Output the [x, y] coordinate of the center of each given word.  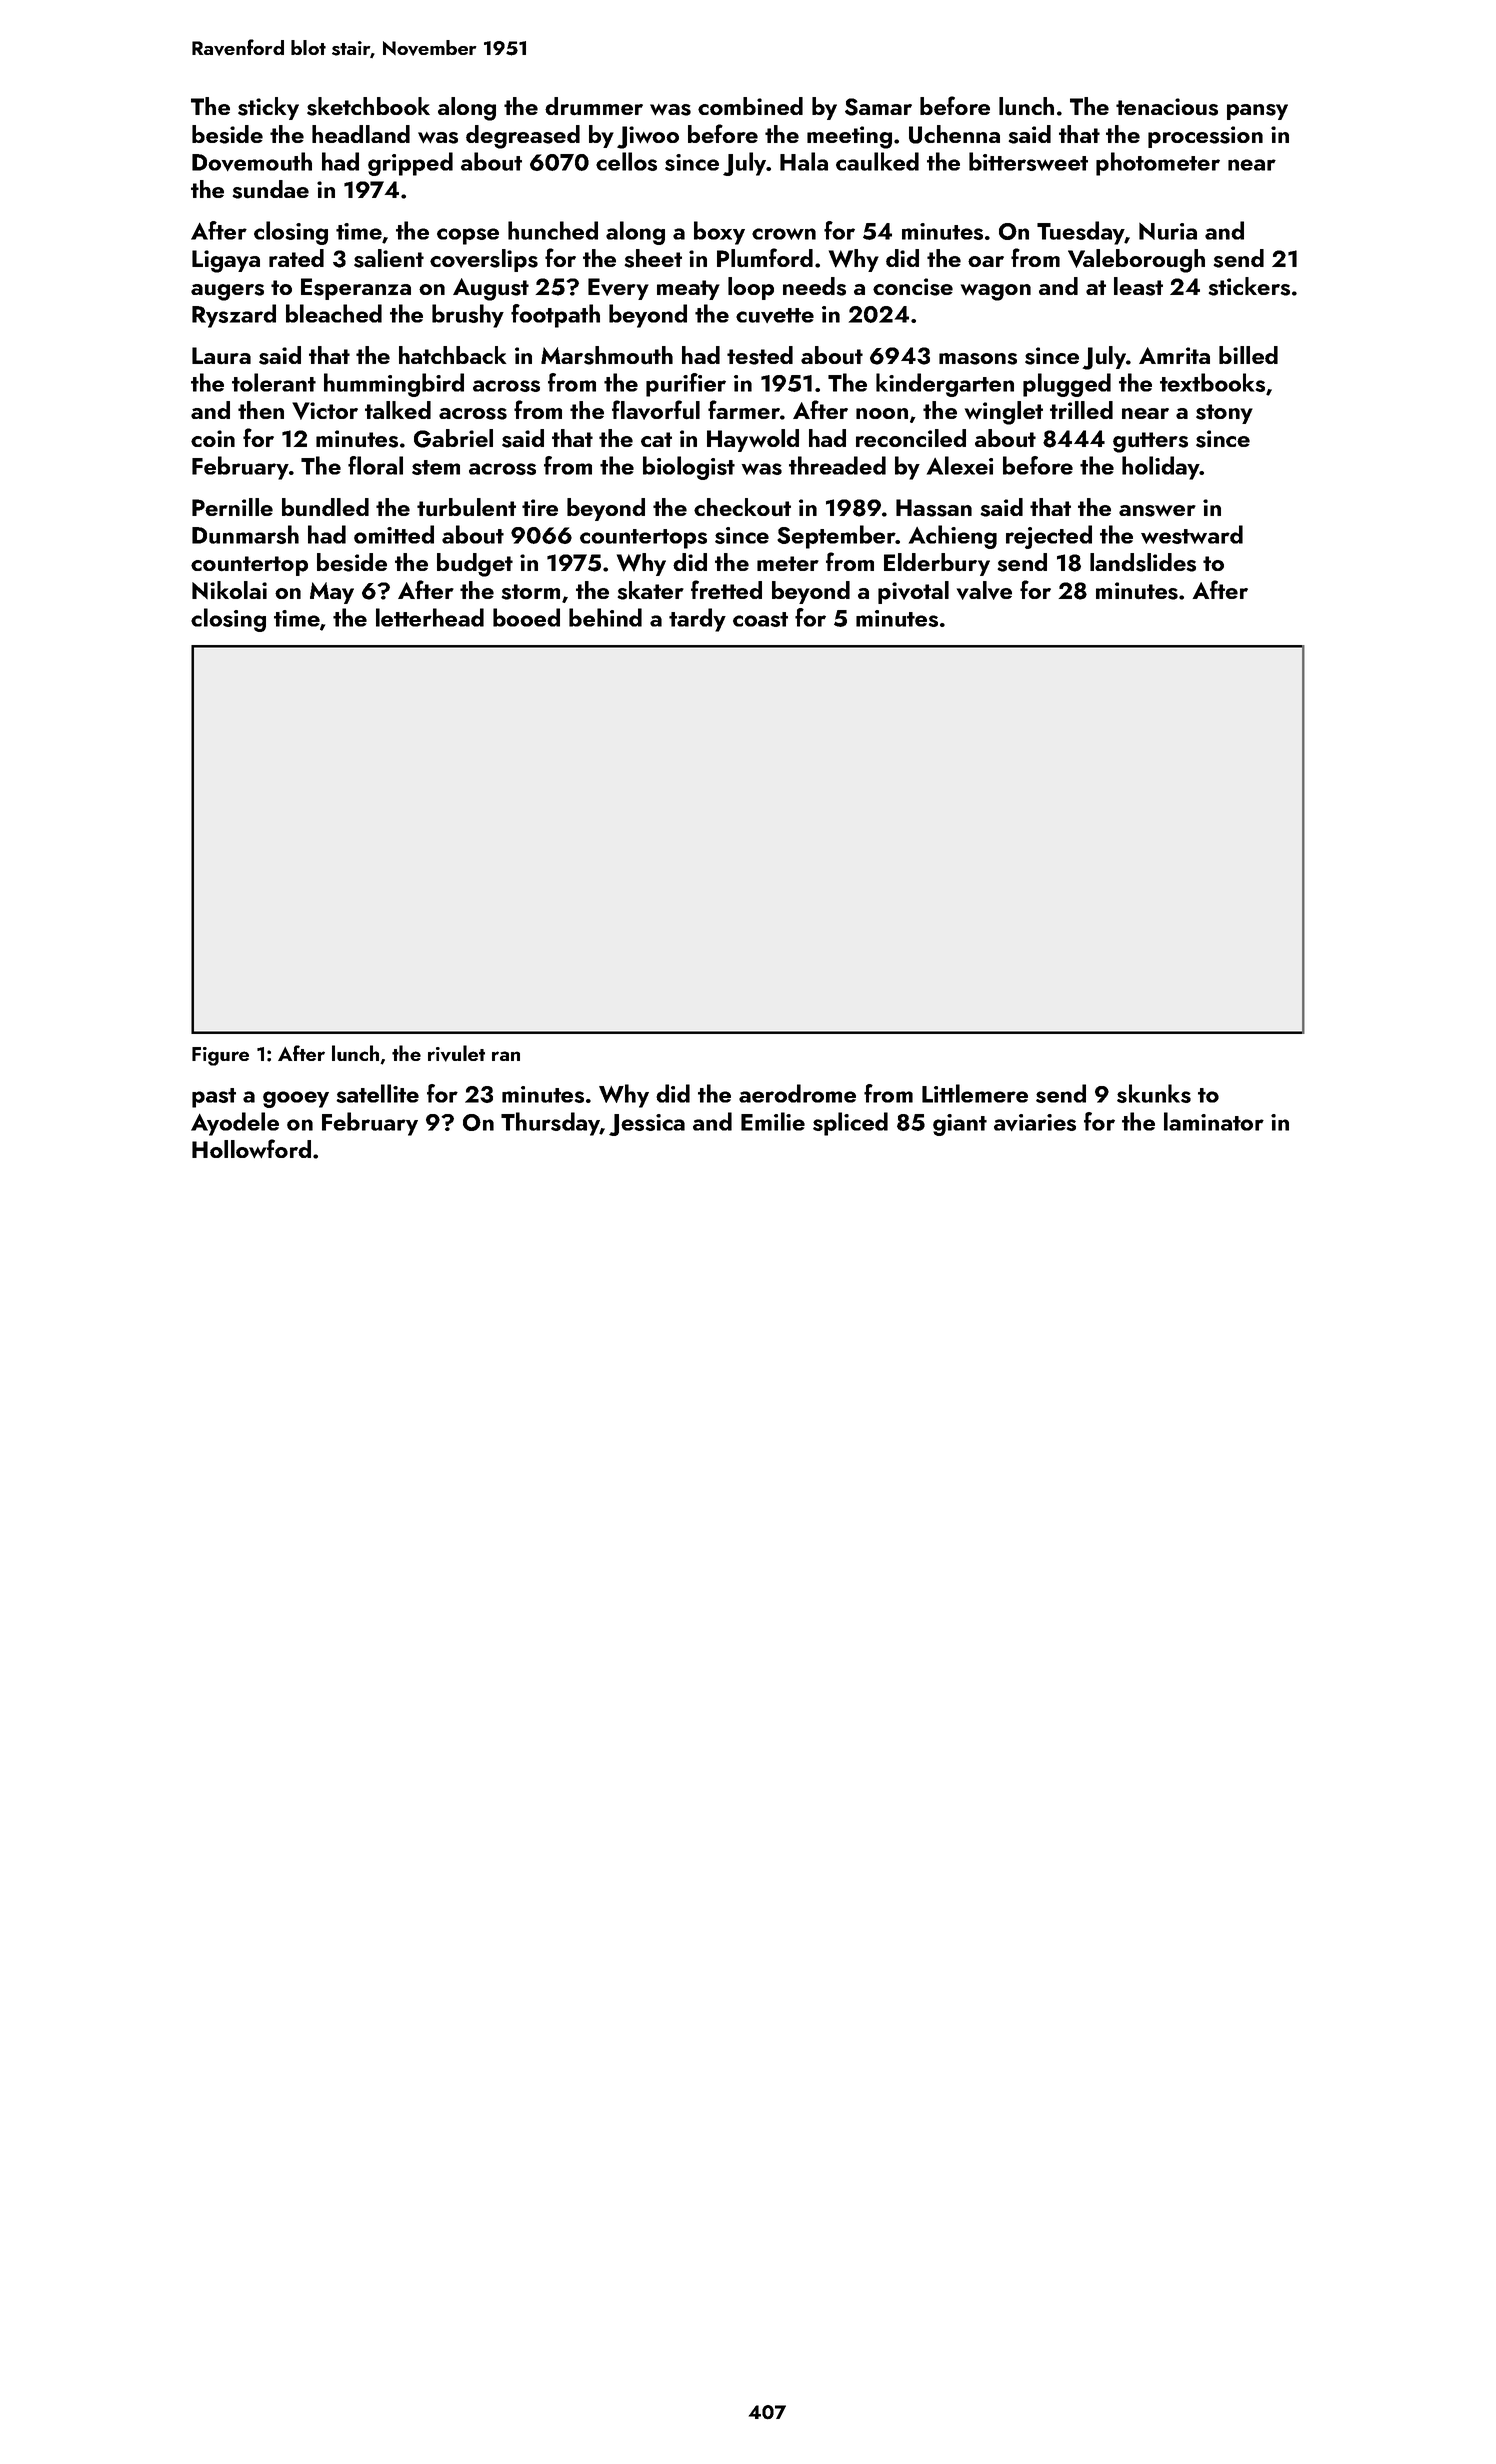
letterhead [430, 617]
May [332, 593]
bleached [334, 313]
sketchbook [368, 106]
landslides [1143, 562]
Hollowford [251, 1148]
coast [760, 619]
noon [882, 413]
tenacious [1167, 107]
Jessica [647, 1125]
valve [984, 590]
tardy [697, 620]
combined [750, 106]
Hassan [934, 508]
